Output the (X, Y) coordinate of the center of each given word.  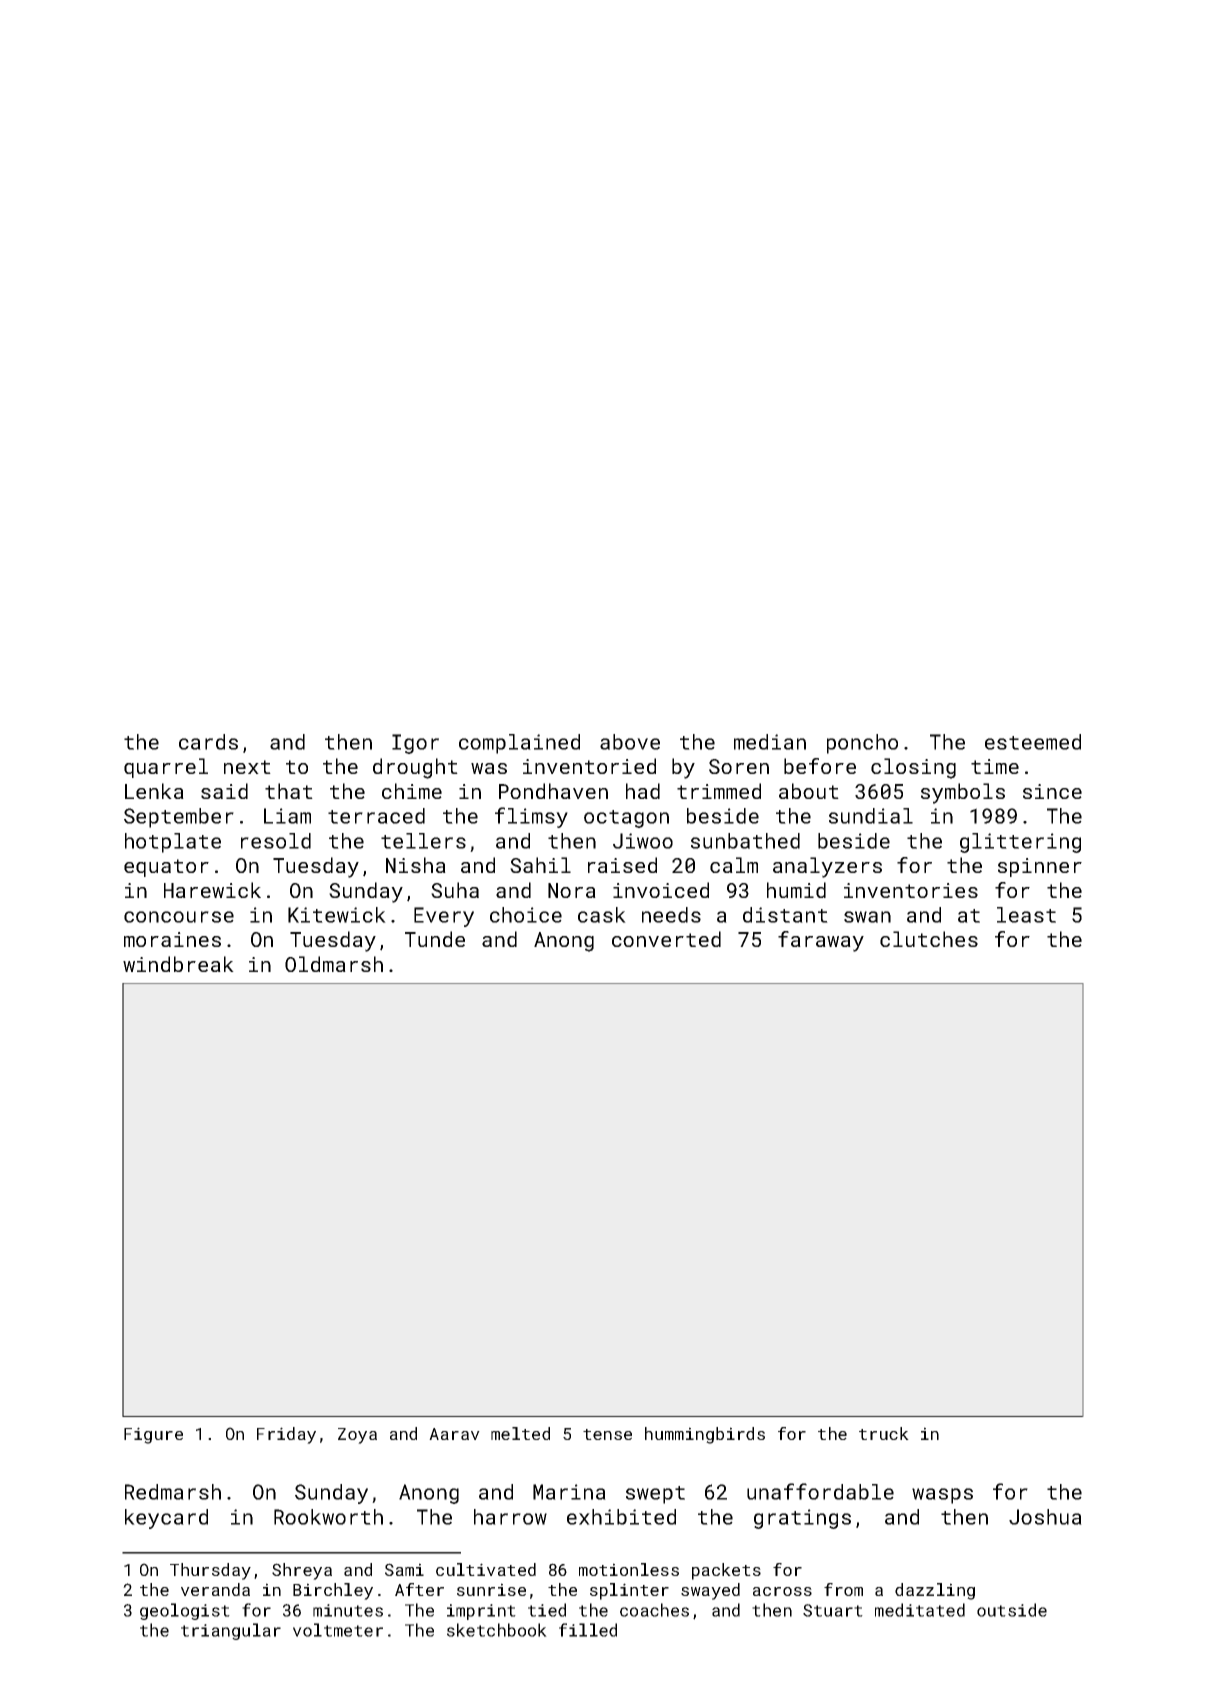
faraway (821, 941)
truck (884, 1433)
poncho (862, 744)
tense (607, 1434)
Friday (286, 1435)
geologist (185, 1611)
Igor (415, 744)
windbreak (178, 964)
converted (666, 939)
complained (519, 744)
